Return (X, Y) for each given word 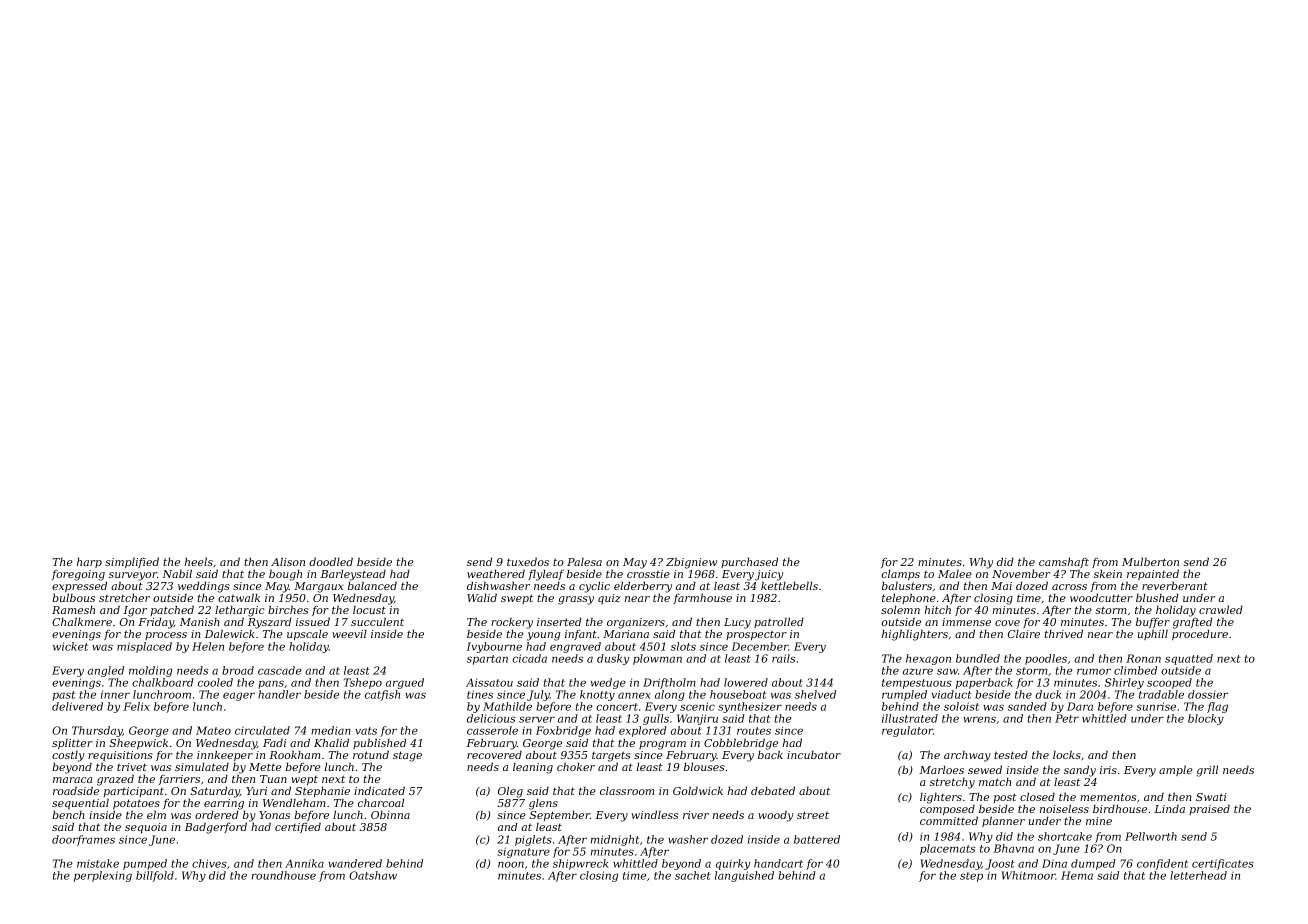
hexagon (928, 659)
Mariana (626, 634)
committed (949, 820)
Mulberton (1150, 561)
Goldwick (698, 790)
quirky (733, 864)
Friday (156, 623)
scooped (1169, 683)
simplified (132, 562)
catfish (382, 695)
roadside (76, 790)
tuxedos (528, 561)
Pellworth (1151, 836)
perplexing (103, 876)
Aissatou (489, 682)
